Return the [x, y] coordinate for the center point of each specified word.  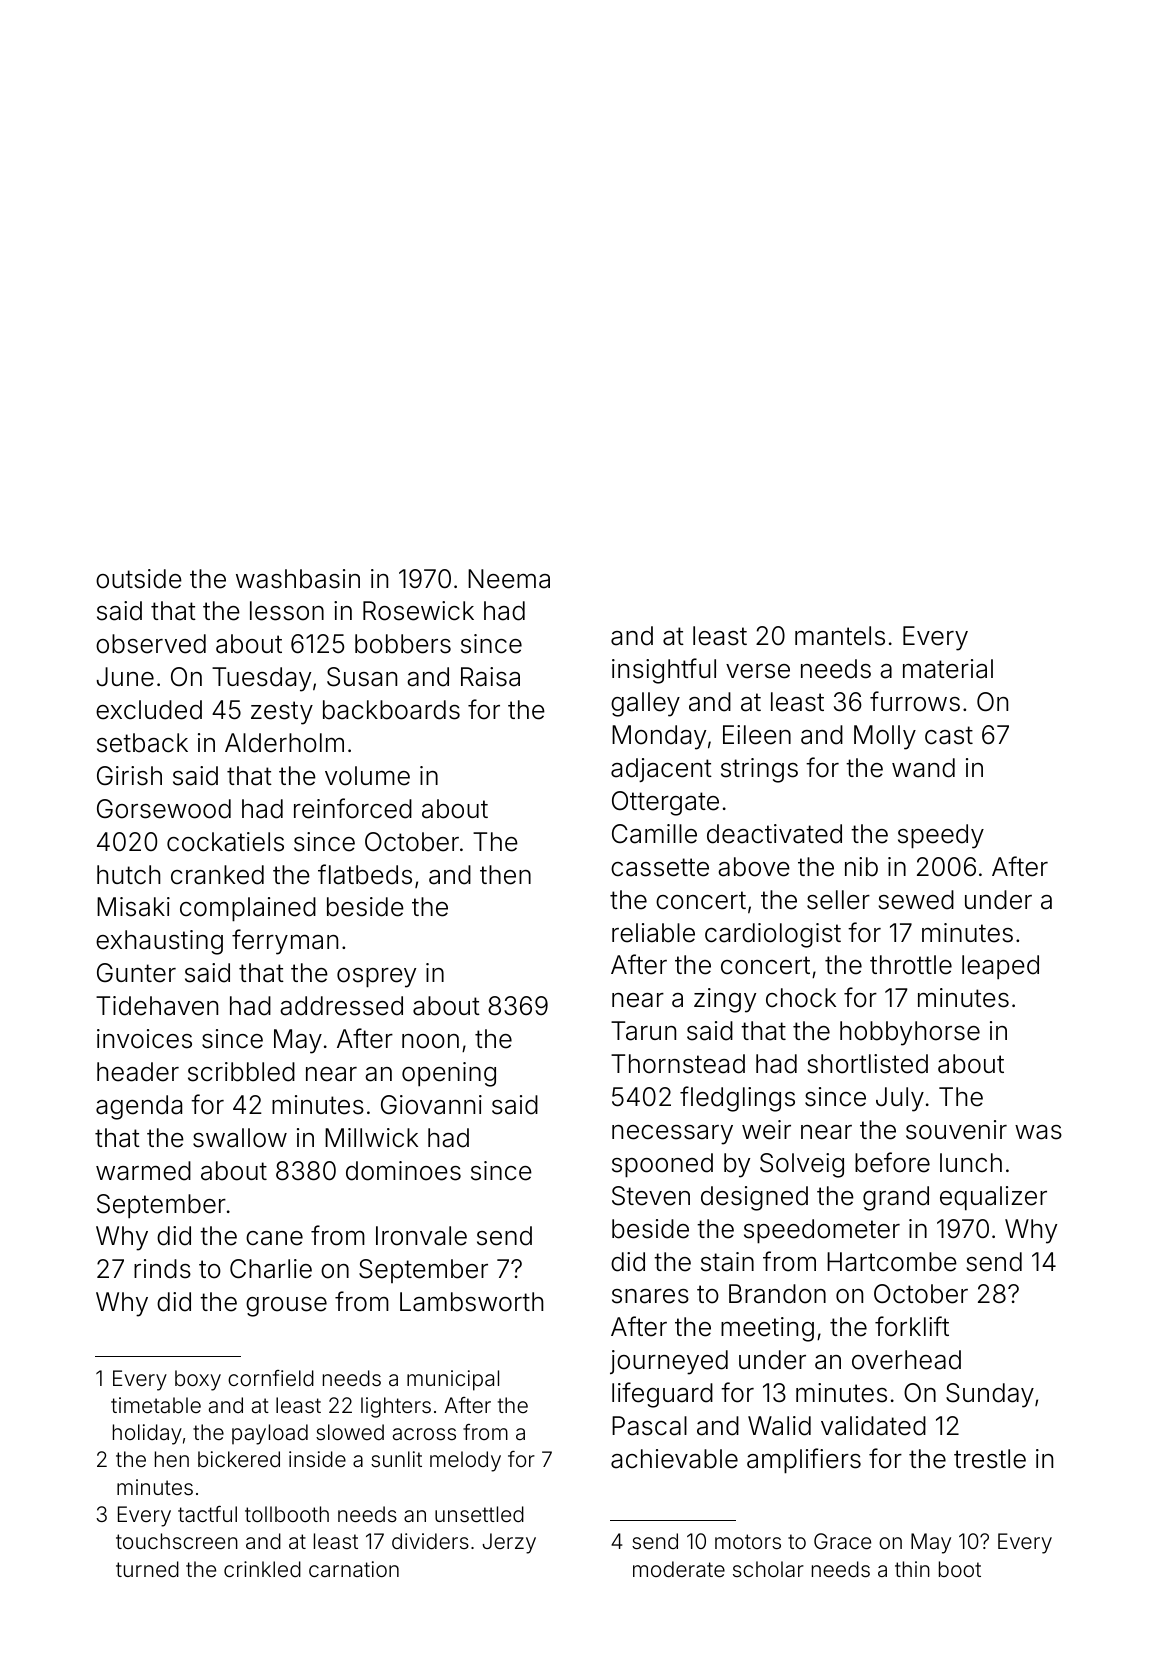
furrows [915, 701]
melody [465, 1461]
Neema [509, 579]
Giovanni [431, 1105]
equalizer [993, 1198]
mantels [840, 636]
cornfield [271, 1378]
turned [147, 1569]
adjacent [661, 770]
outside [139, 579]
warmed [143, 1171]
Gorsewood [164, 809]
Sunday [990, 1395]
